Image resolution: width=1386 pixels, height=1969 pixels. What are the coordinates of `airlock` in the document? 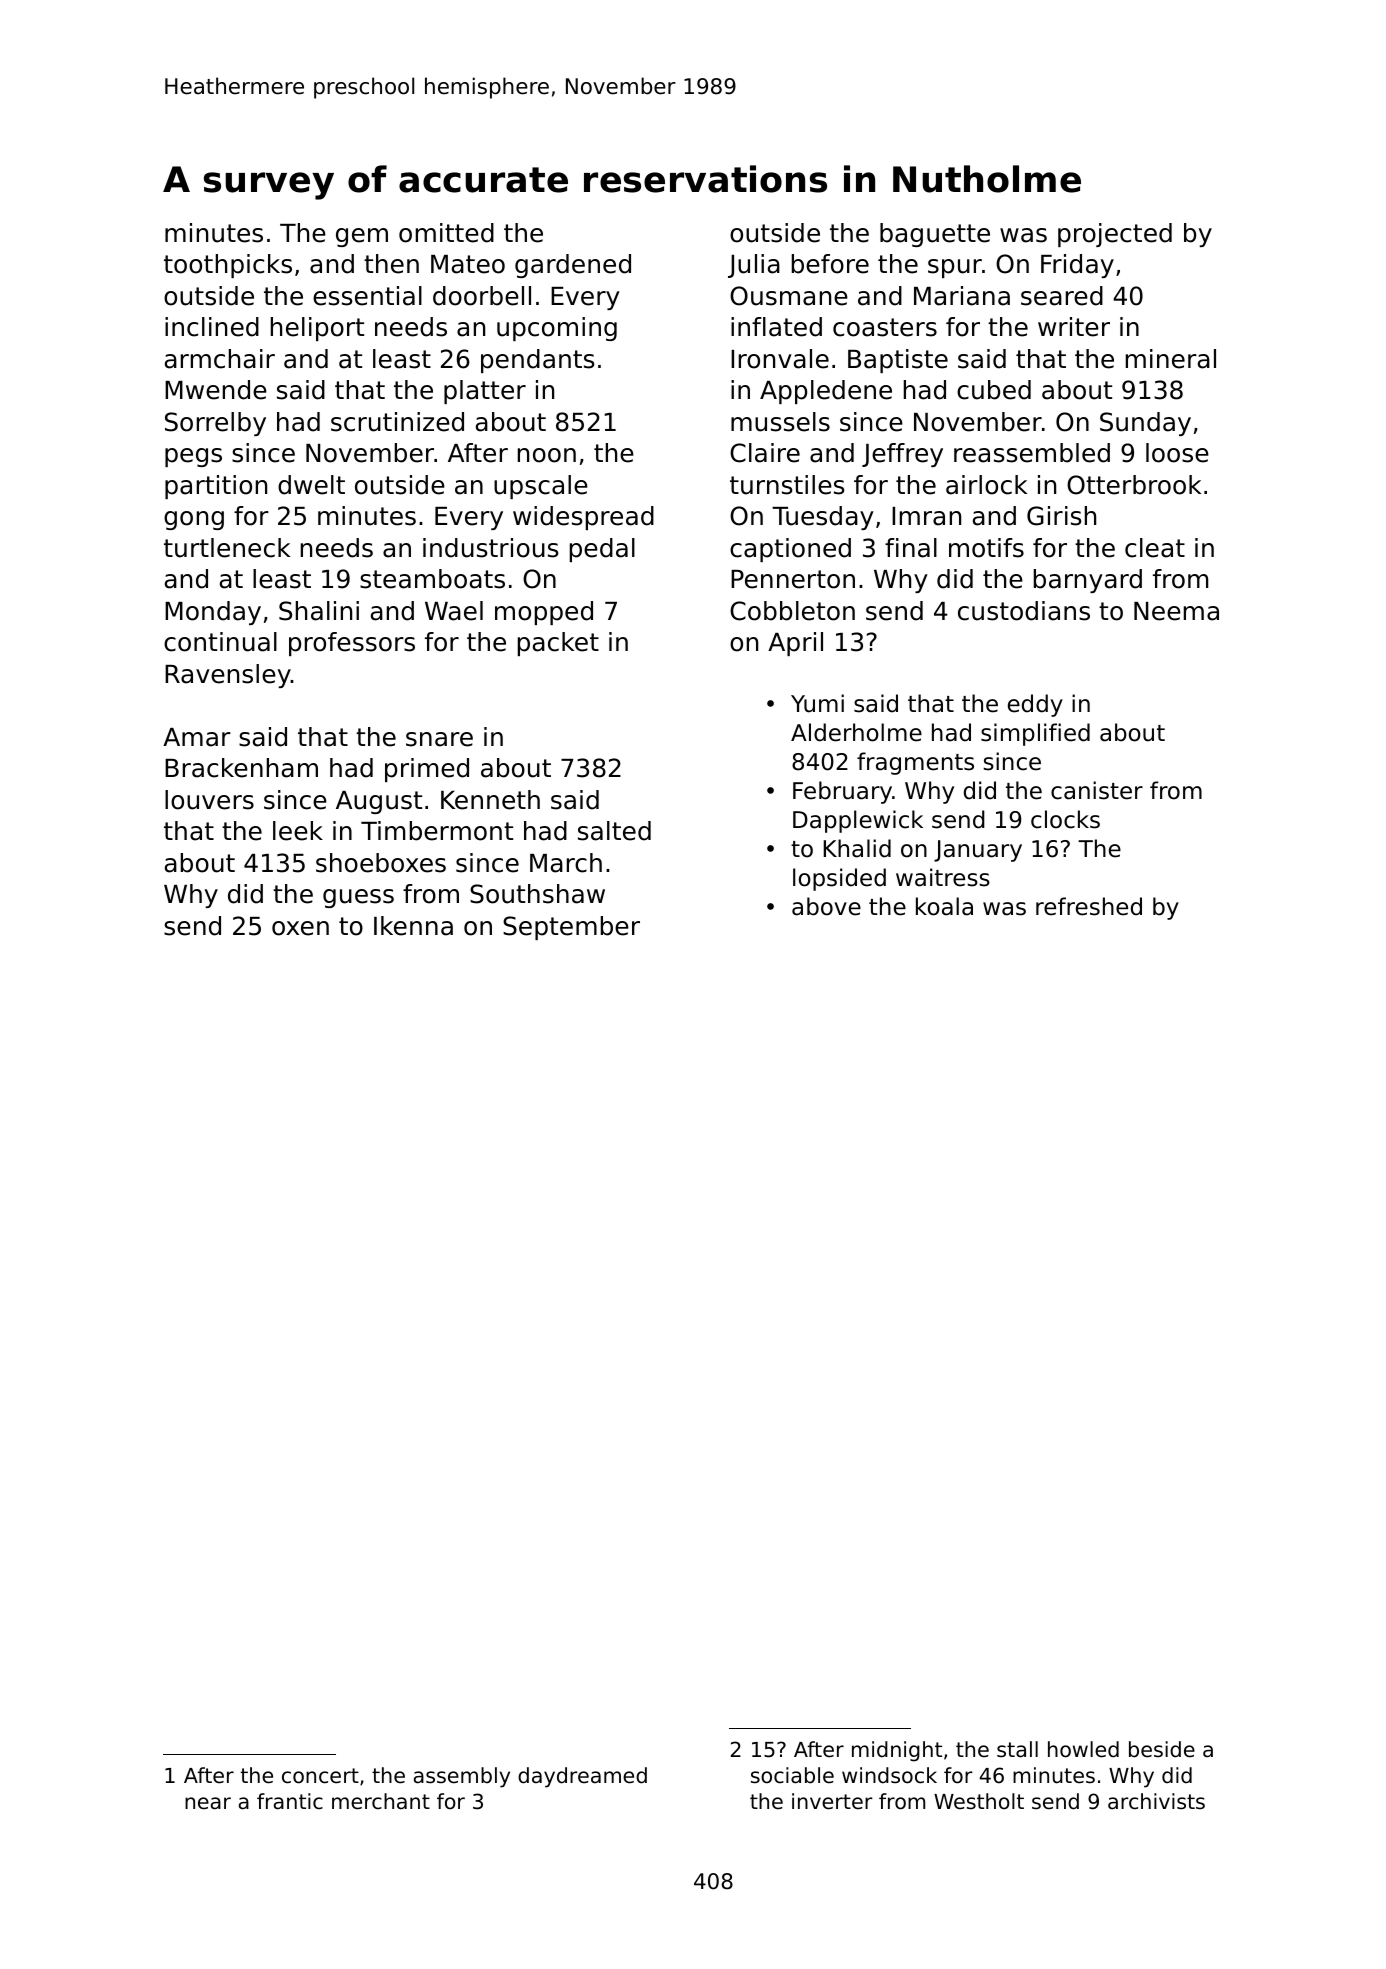 It's located at (986, 485).
